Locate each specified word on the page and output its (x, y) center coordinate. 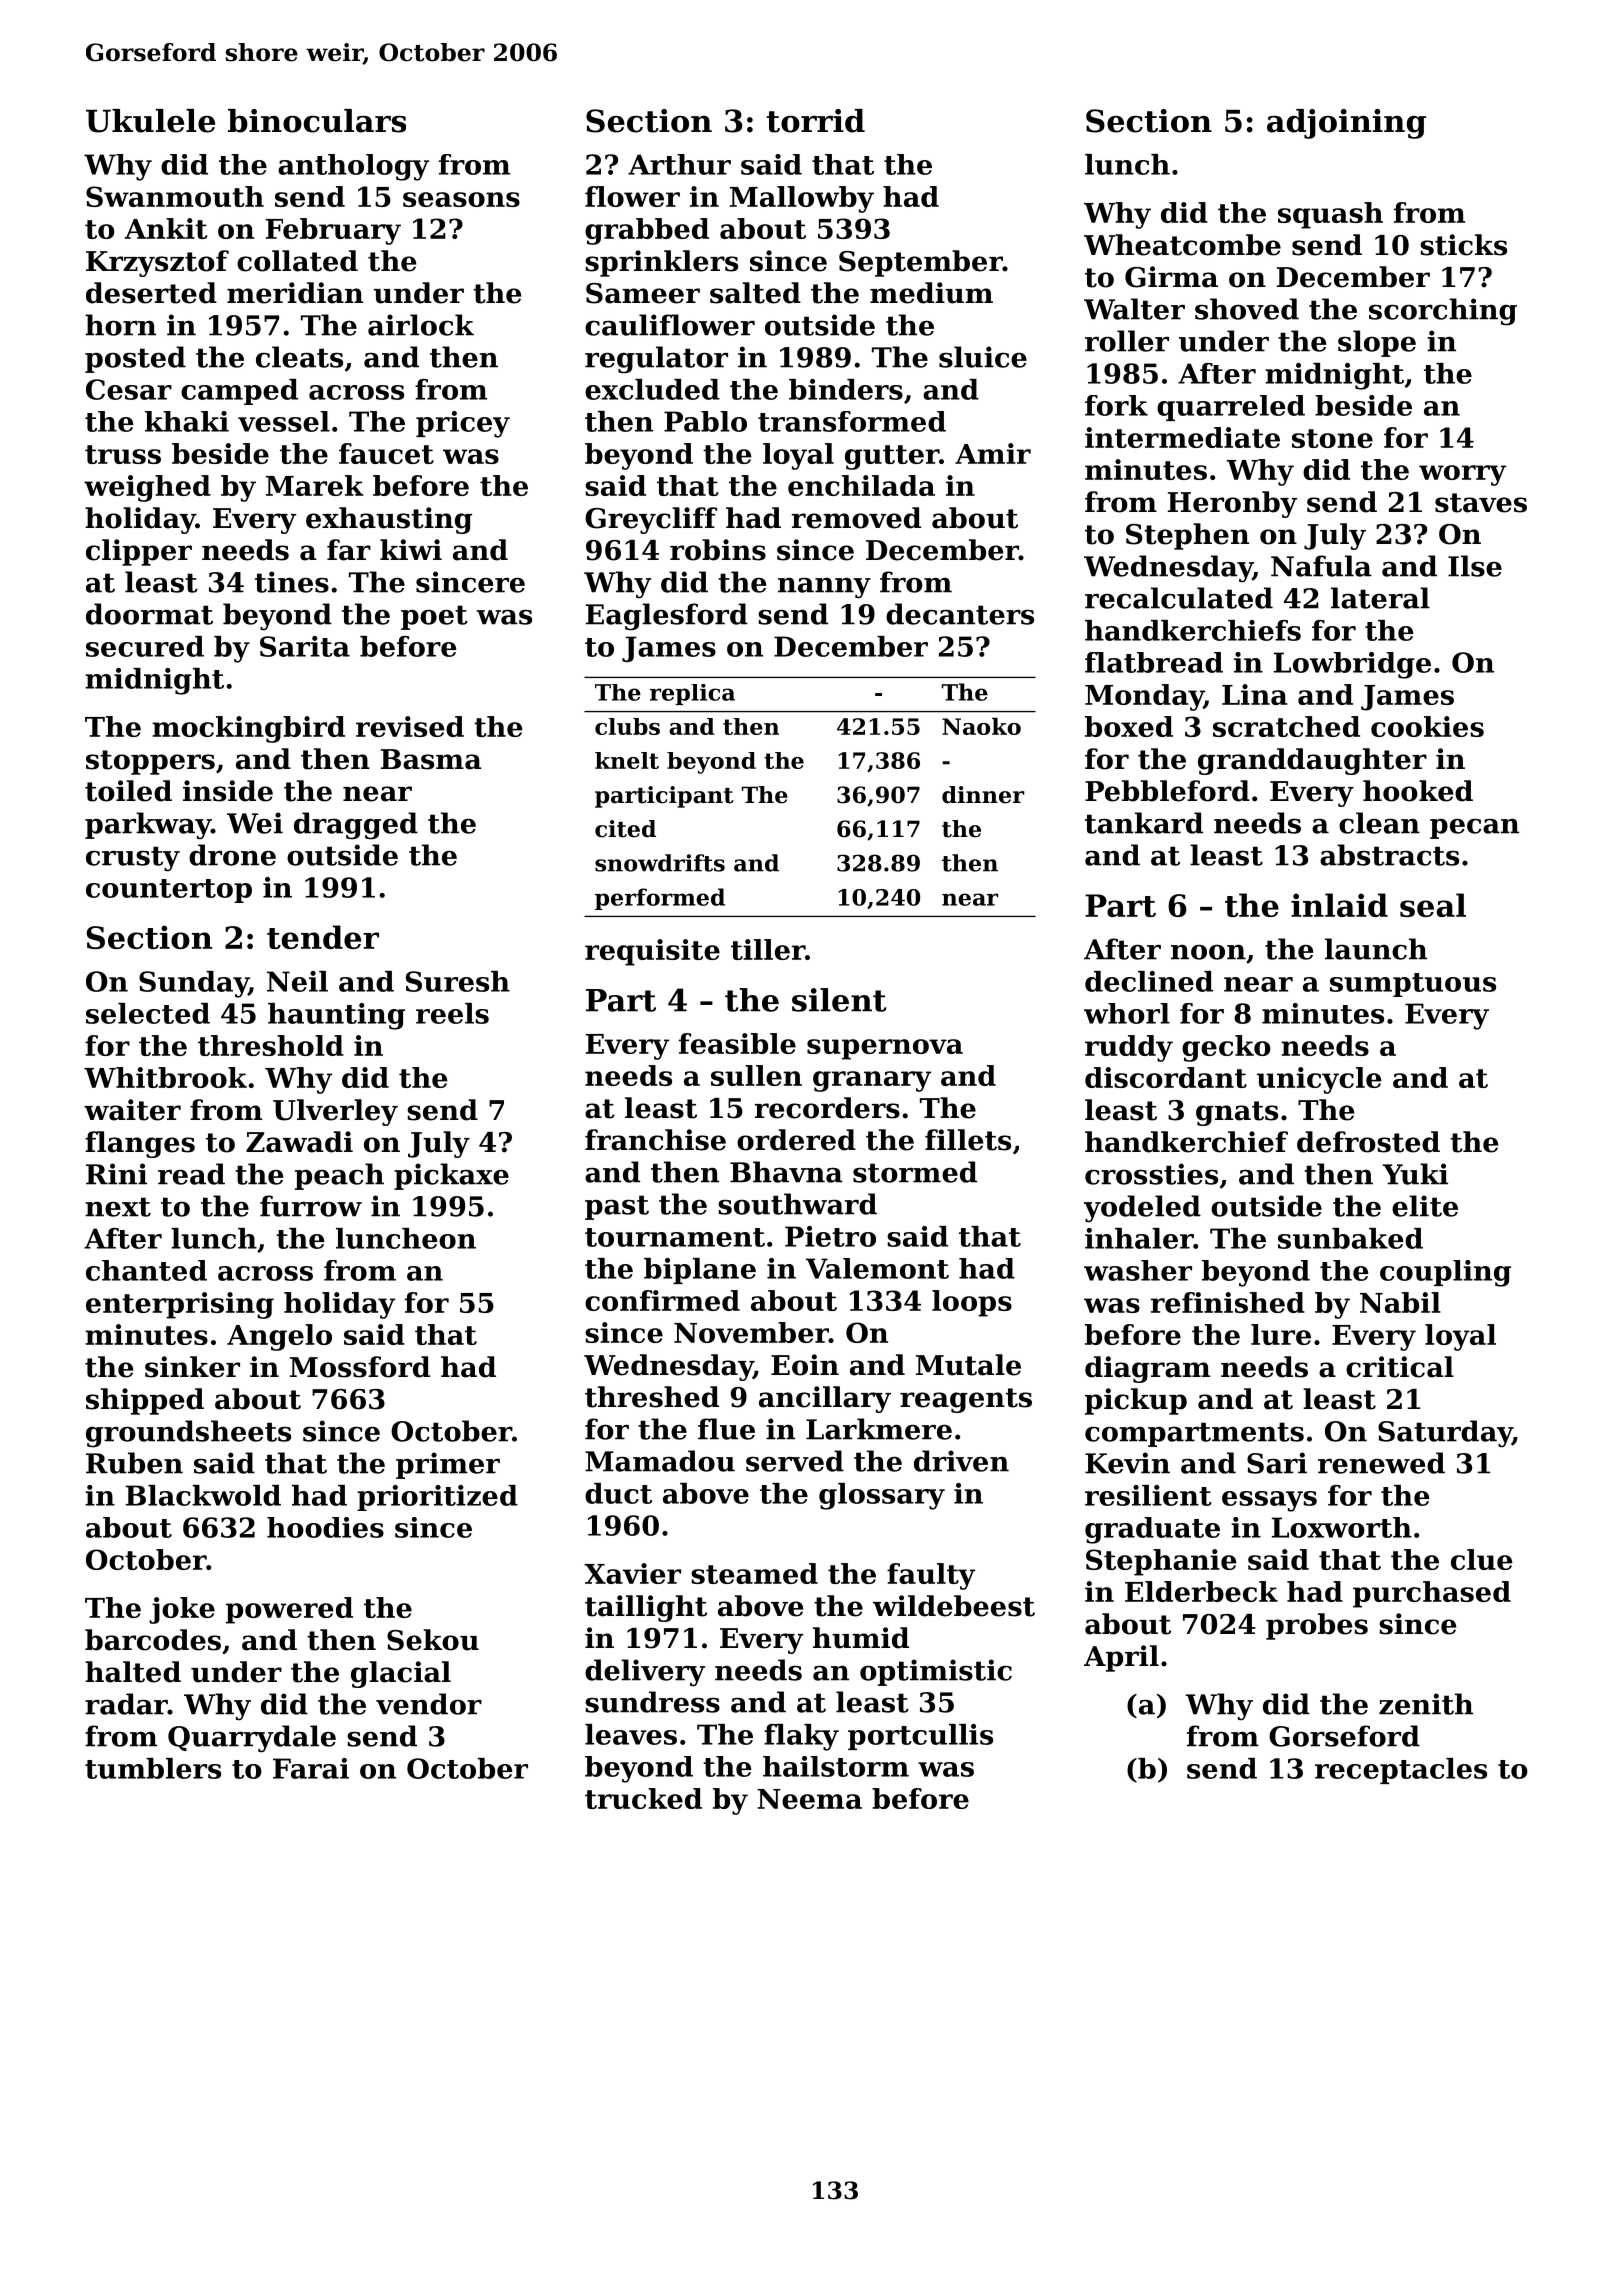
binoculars (317, 121)
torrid (815, 121)
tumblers (153, 1768)
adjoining (1346, 124)
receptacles (1401, 1771)
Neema (809, 1799)
